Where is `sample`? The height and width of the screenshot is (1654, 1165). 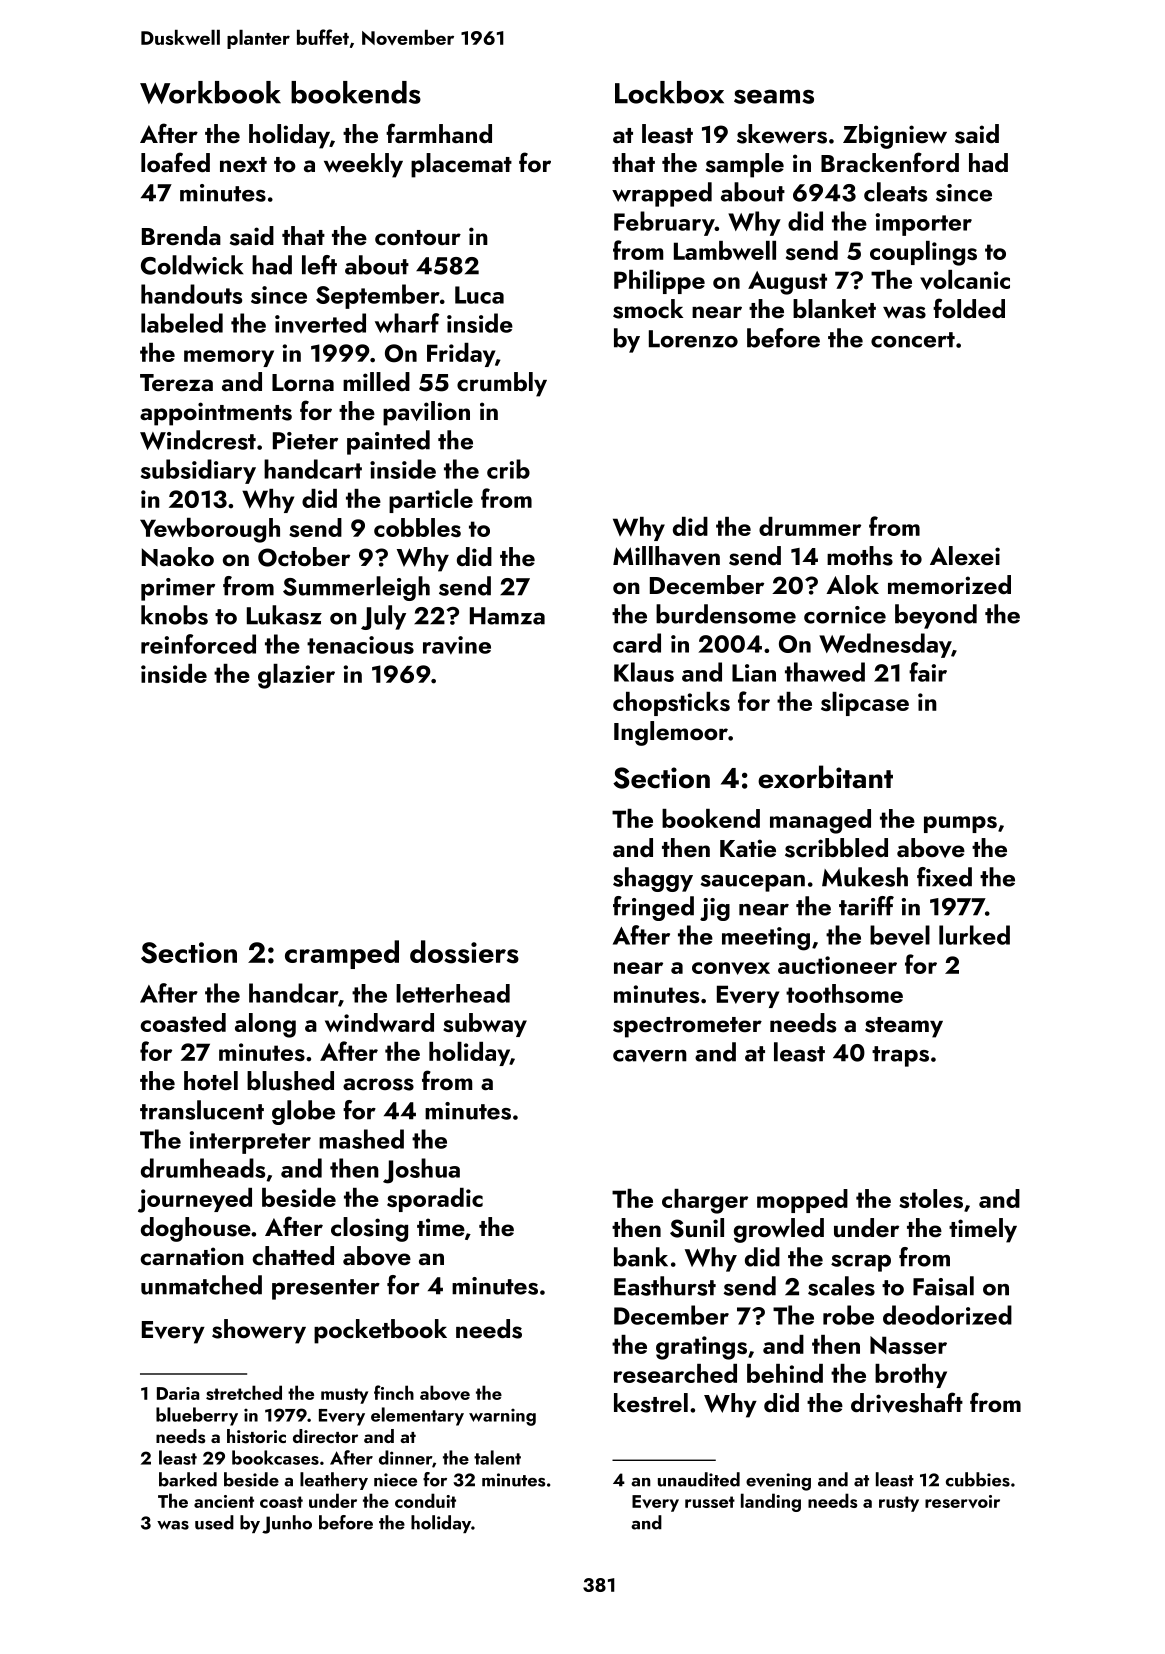
sample is located at coordinates (745, 165).
